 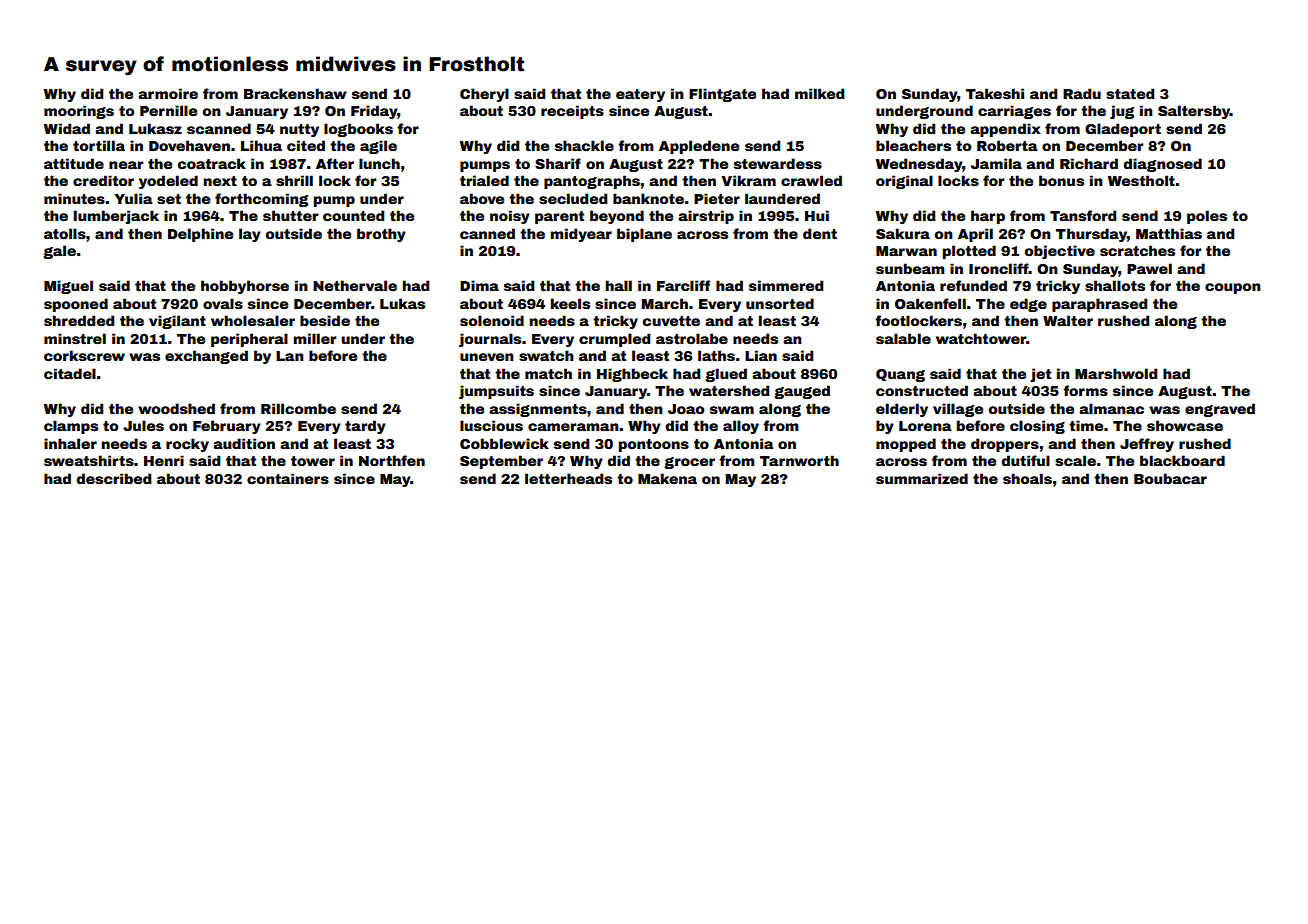 I want to click on secluded, so click(x=573, y=198).
